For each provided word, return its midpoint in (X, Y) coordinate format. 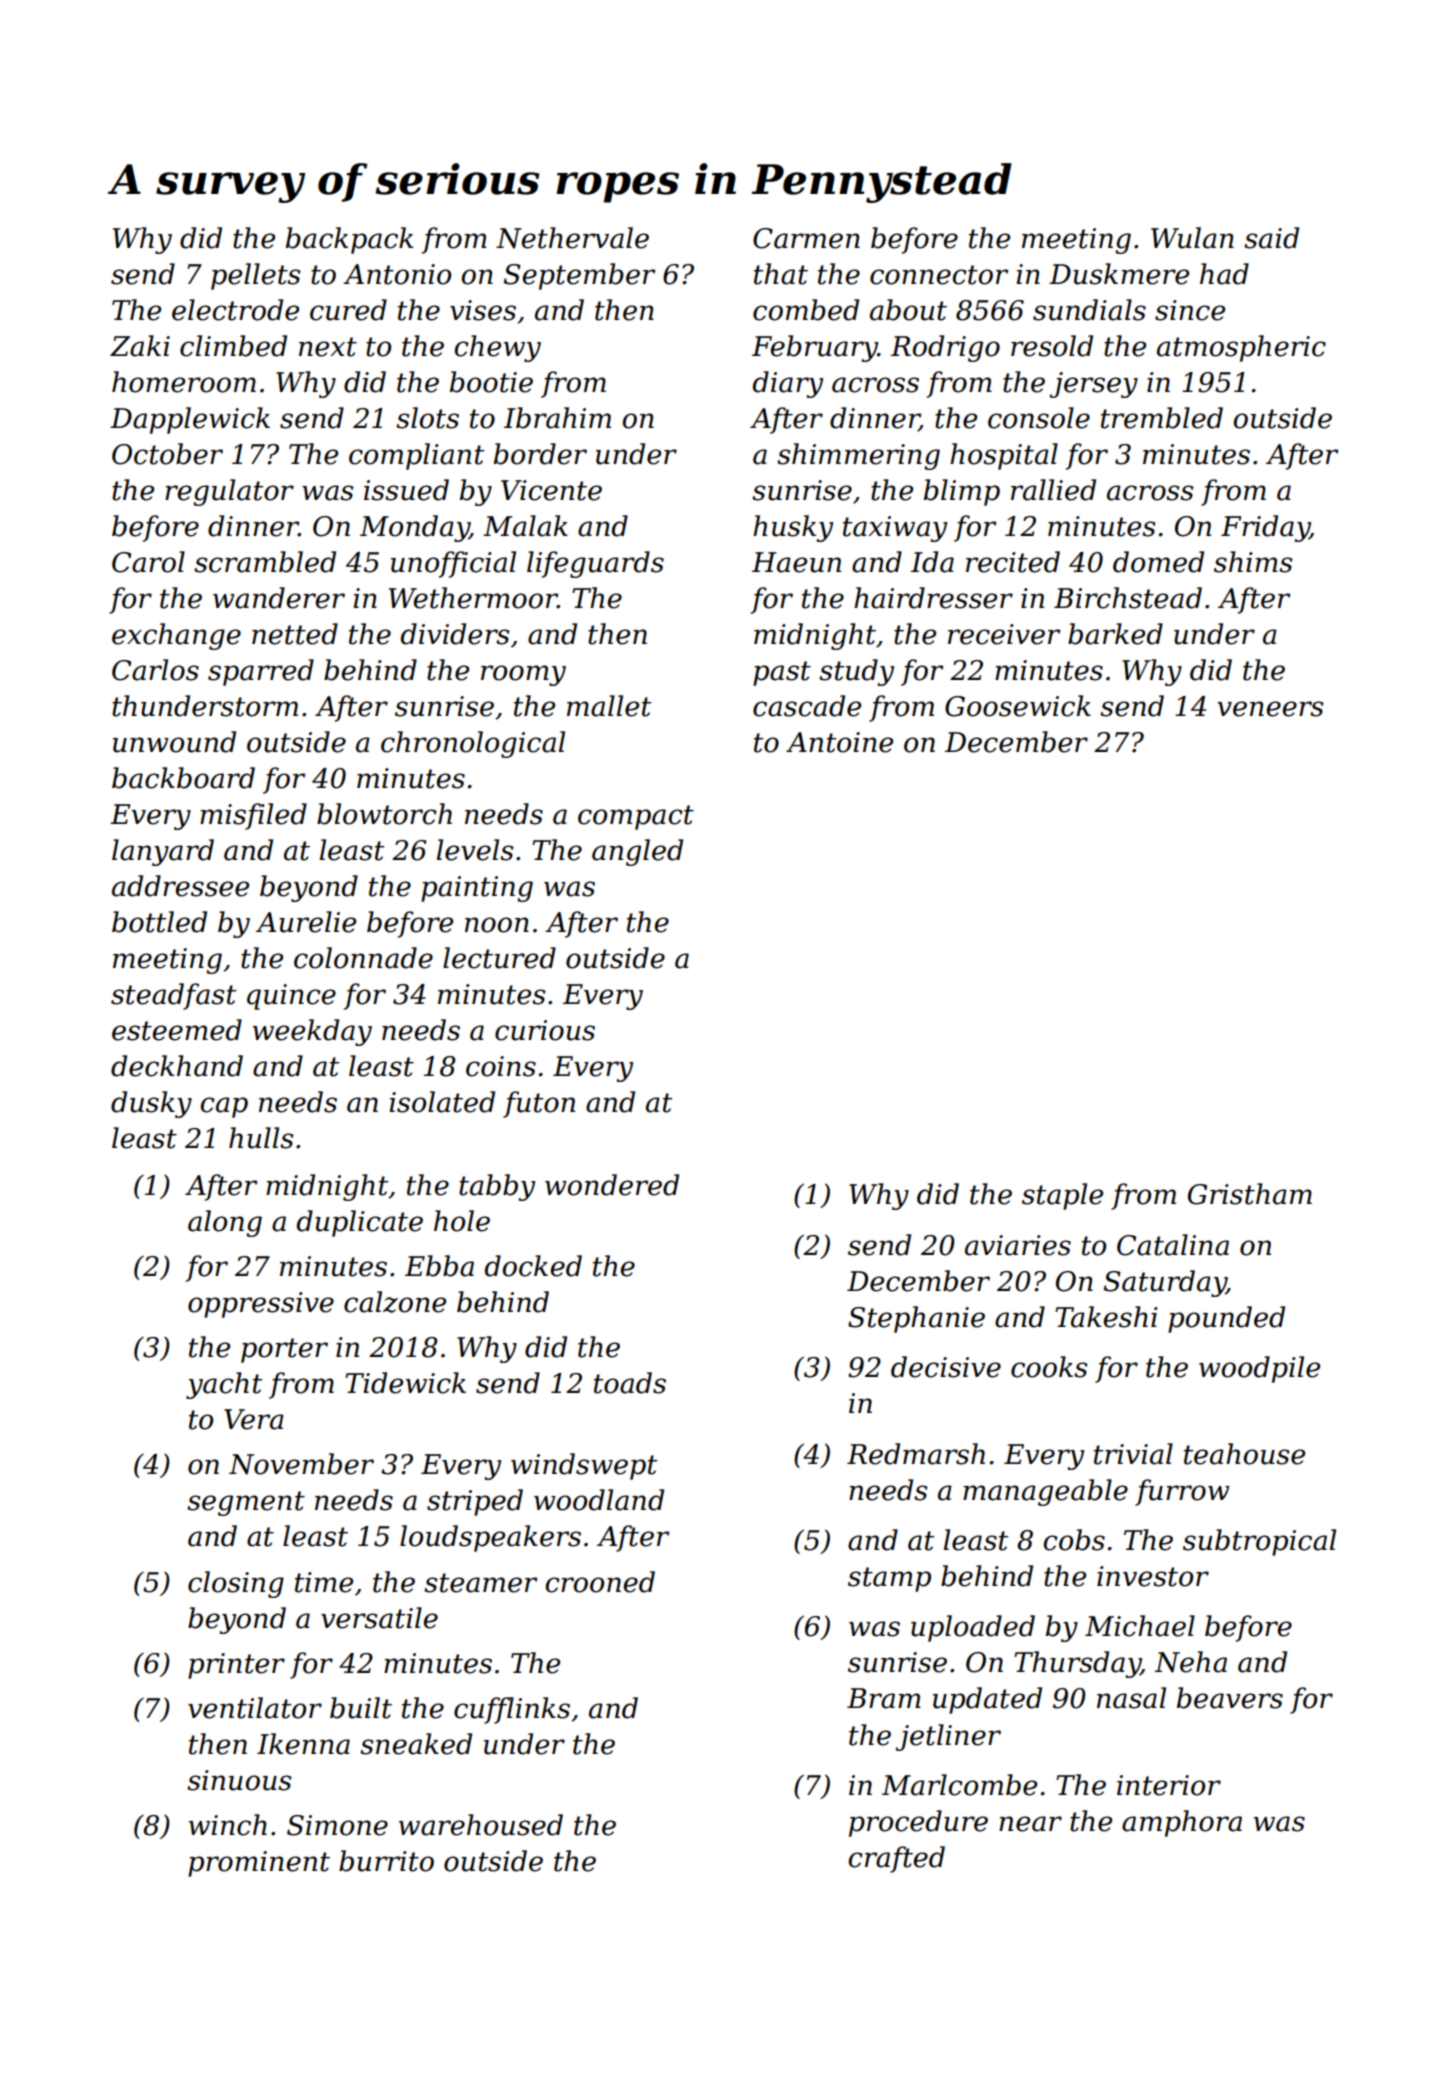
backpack (349, 240)
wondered (612, 1185)
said (1271, 238)
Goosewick (1018, 706)
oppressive (261, 1305)
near (1030, 1824)
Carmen (806, 238)
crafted (897, 1859)
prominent (259, 1864)
